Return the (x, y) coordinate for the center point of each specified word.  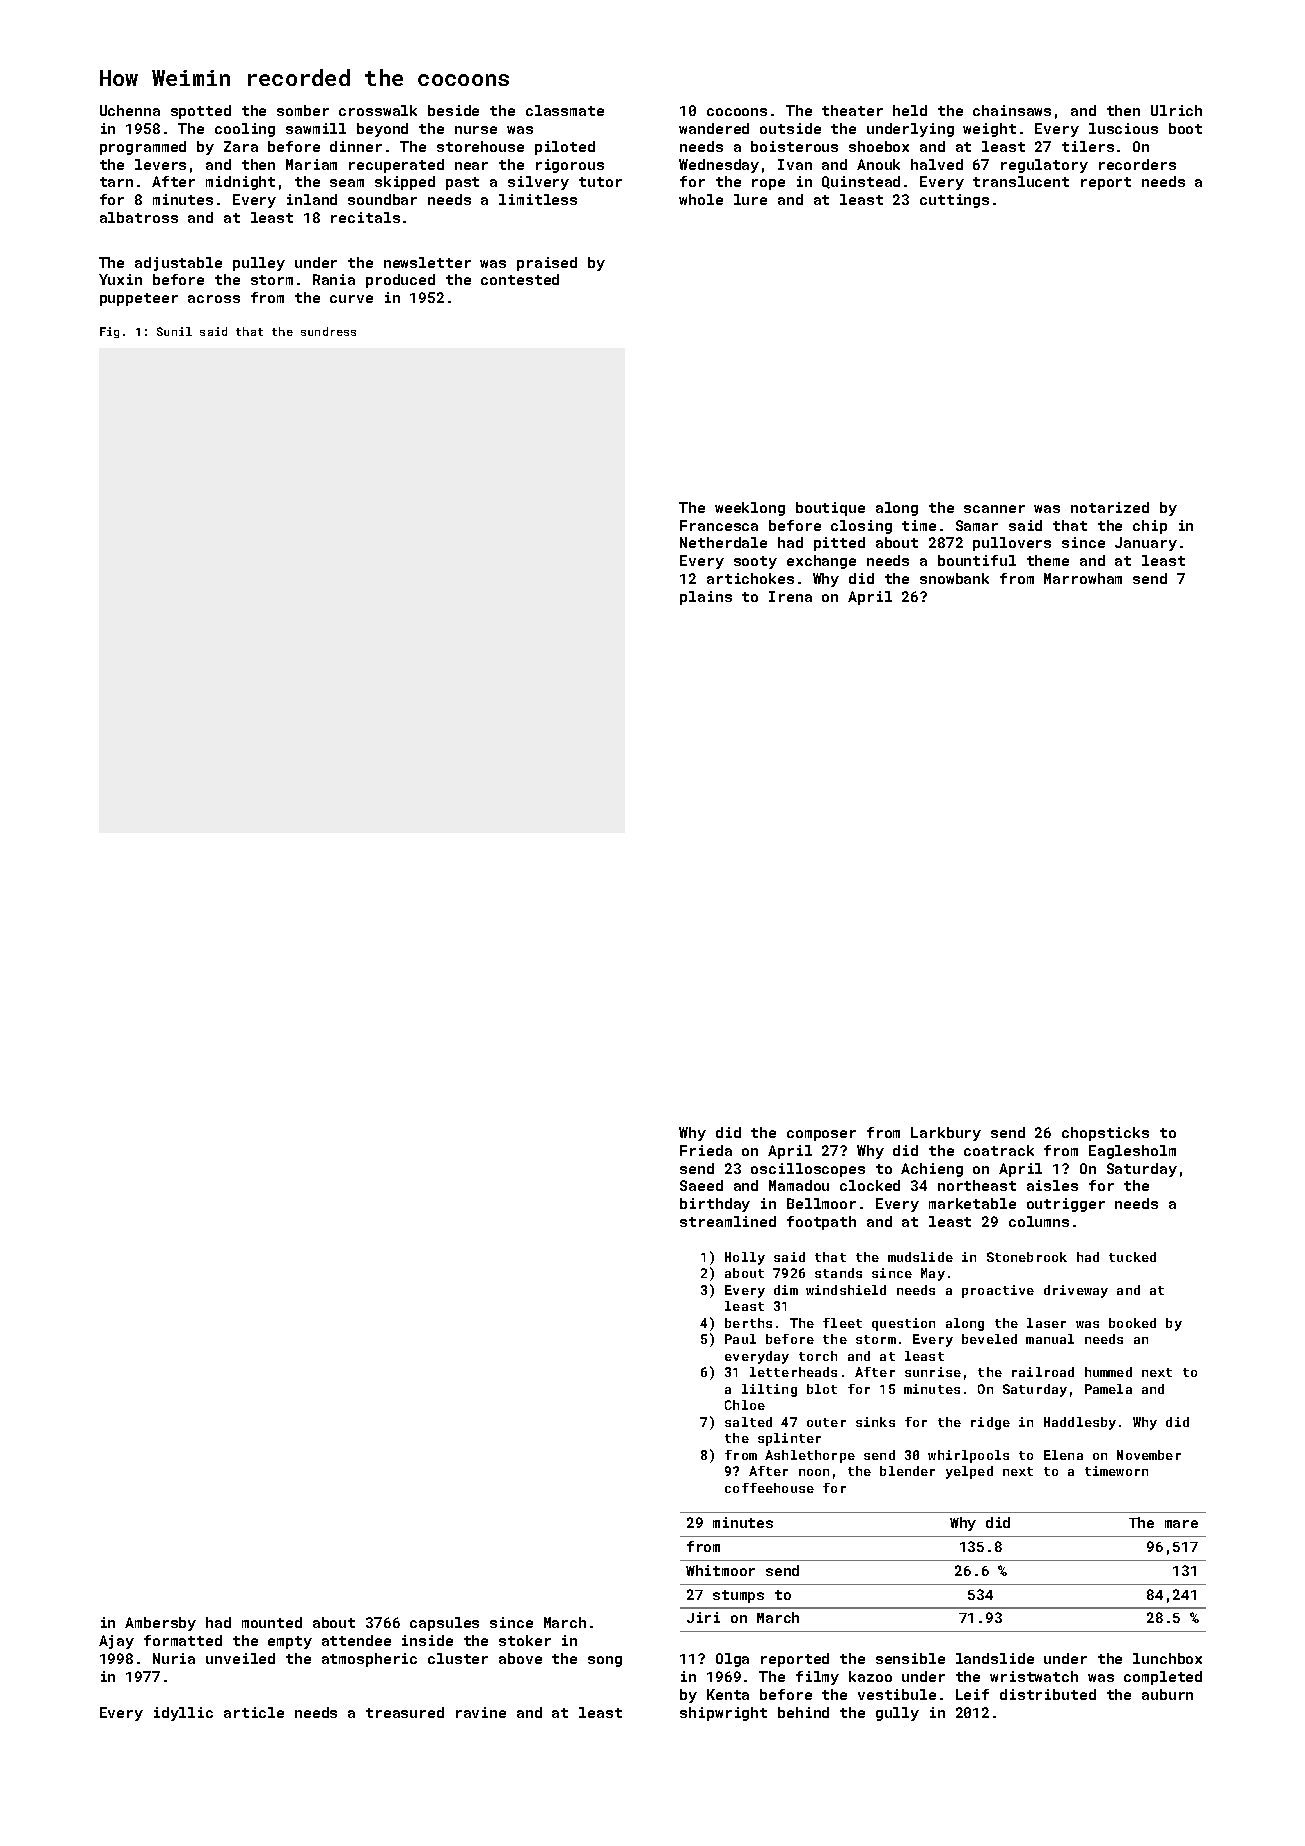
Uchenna (130, 110)
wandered (714, 128)
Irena (790, 596)
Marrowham (1083, 578)
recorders (1137, 164)
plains (706, 598)
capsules (444, 1624)
